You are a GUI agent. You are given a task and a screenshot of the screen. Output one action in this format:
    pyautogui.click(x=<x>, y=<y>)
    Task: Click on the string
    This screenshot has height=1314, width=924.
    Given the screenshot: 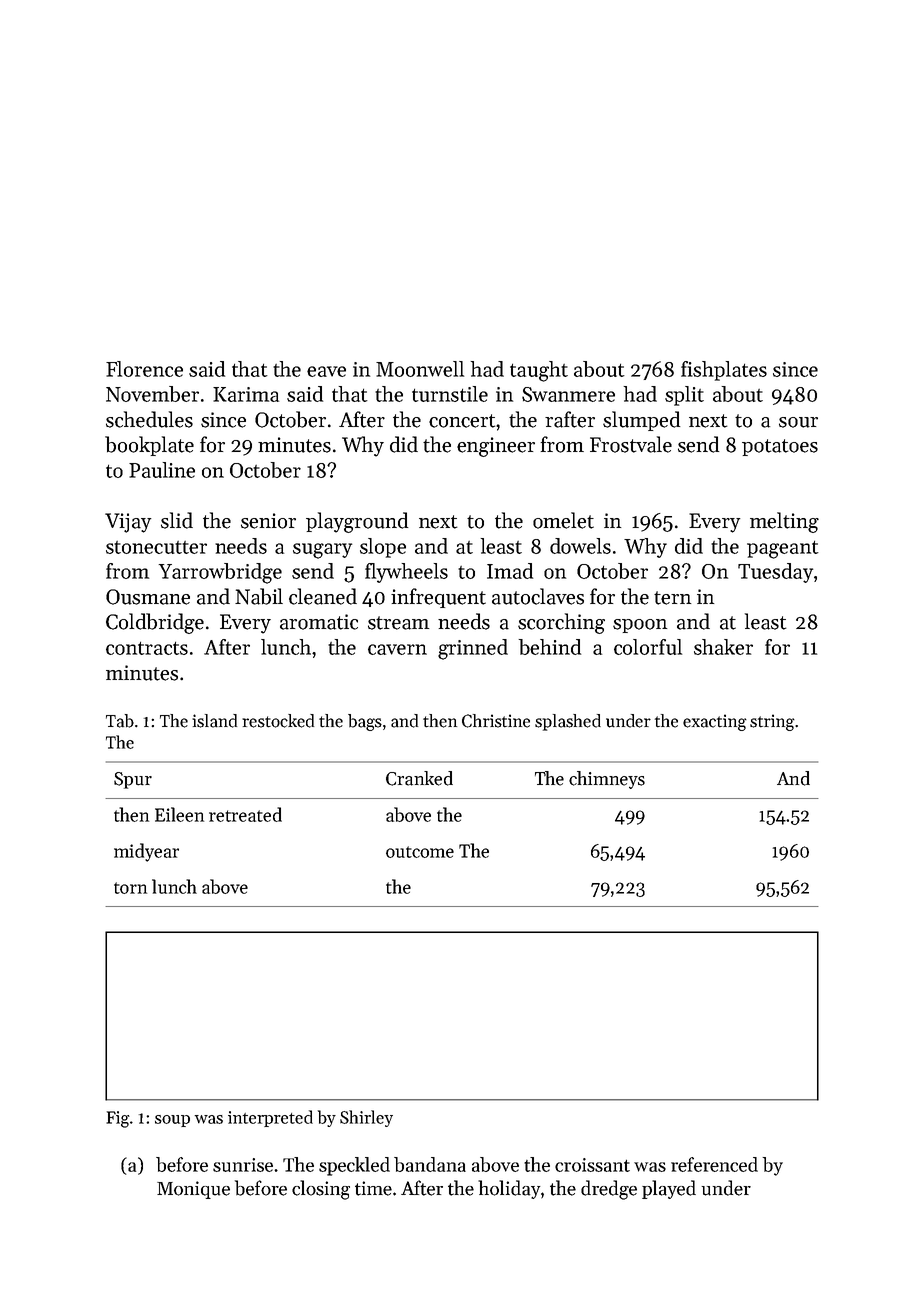 What is the action you would take?
    pyautogui.click(x=772, y=722)
